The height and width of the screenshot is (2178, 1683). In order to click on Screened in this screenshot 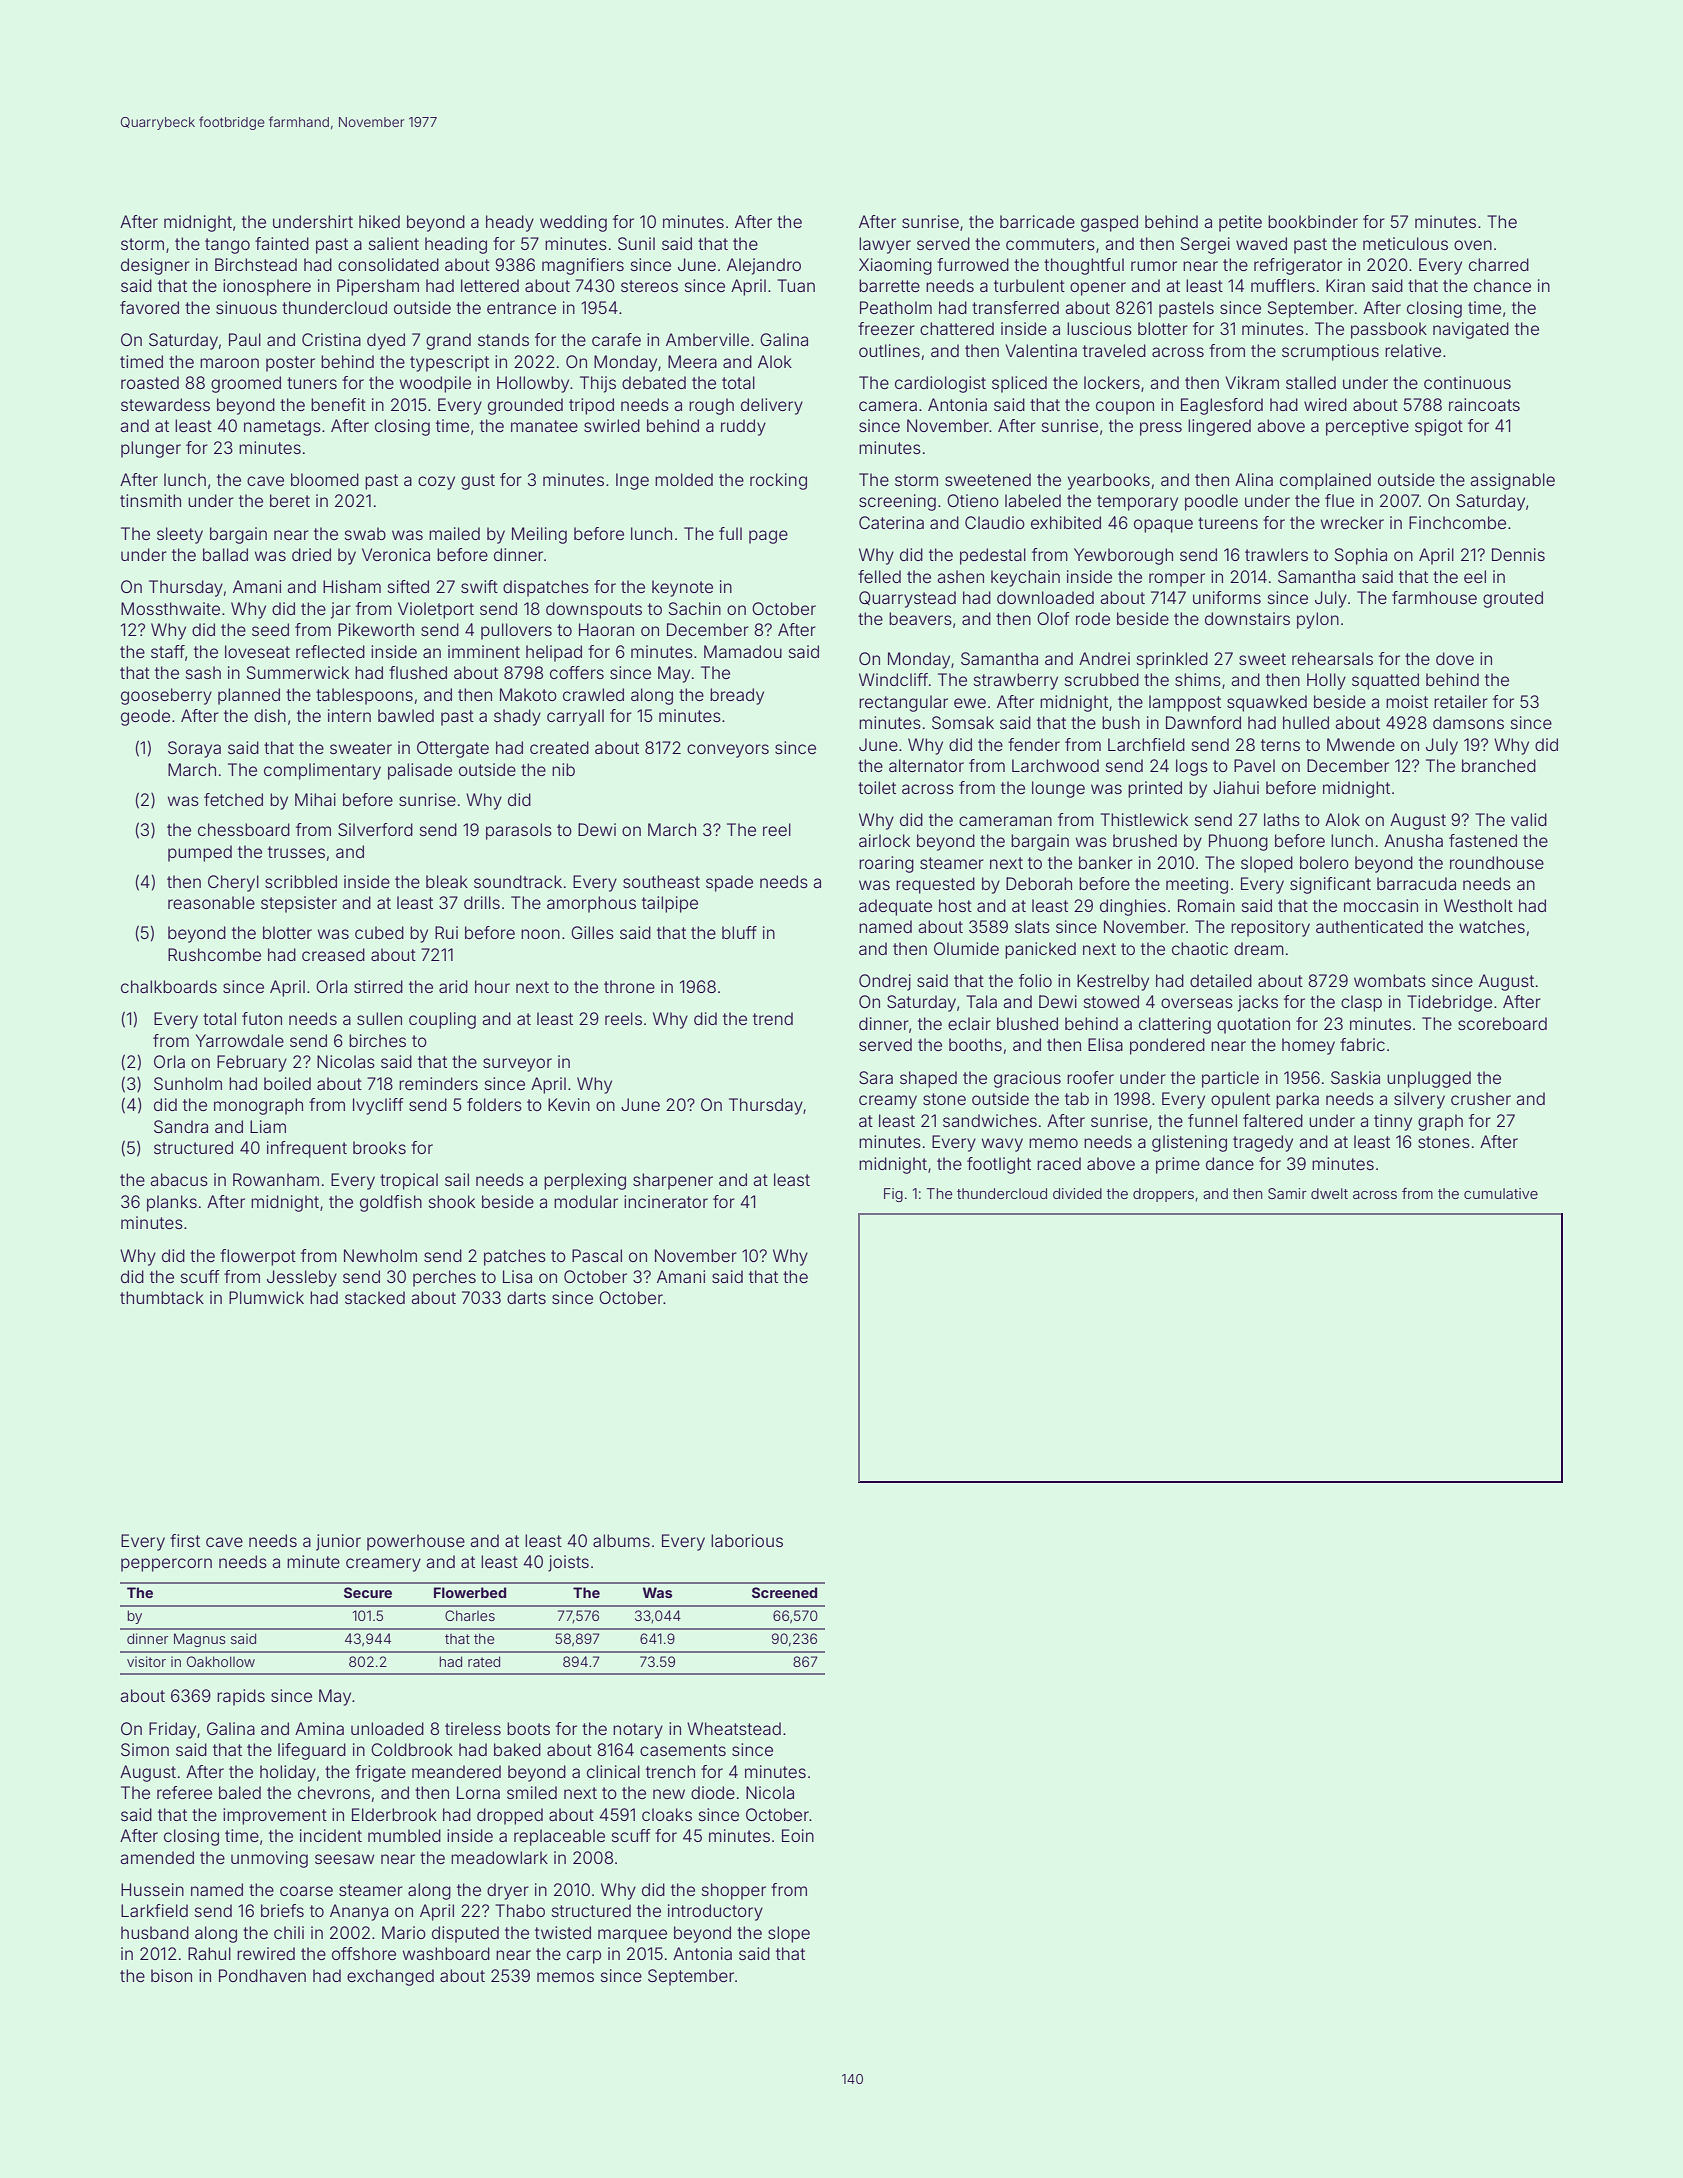, I will do `click(784, 1592)`.
